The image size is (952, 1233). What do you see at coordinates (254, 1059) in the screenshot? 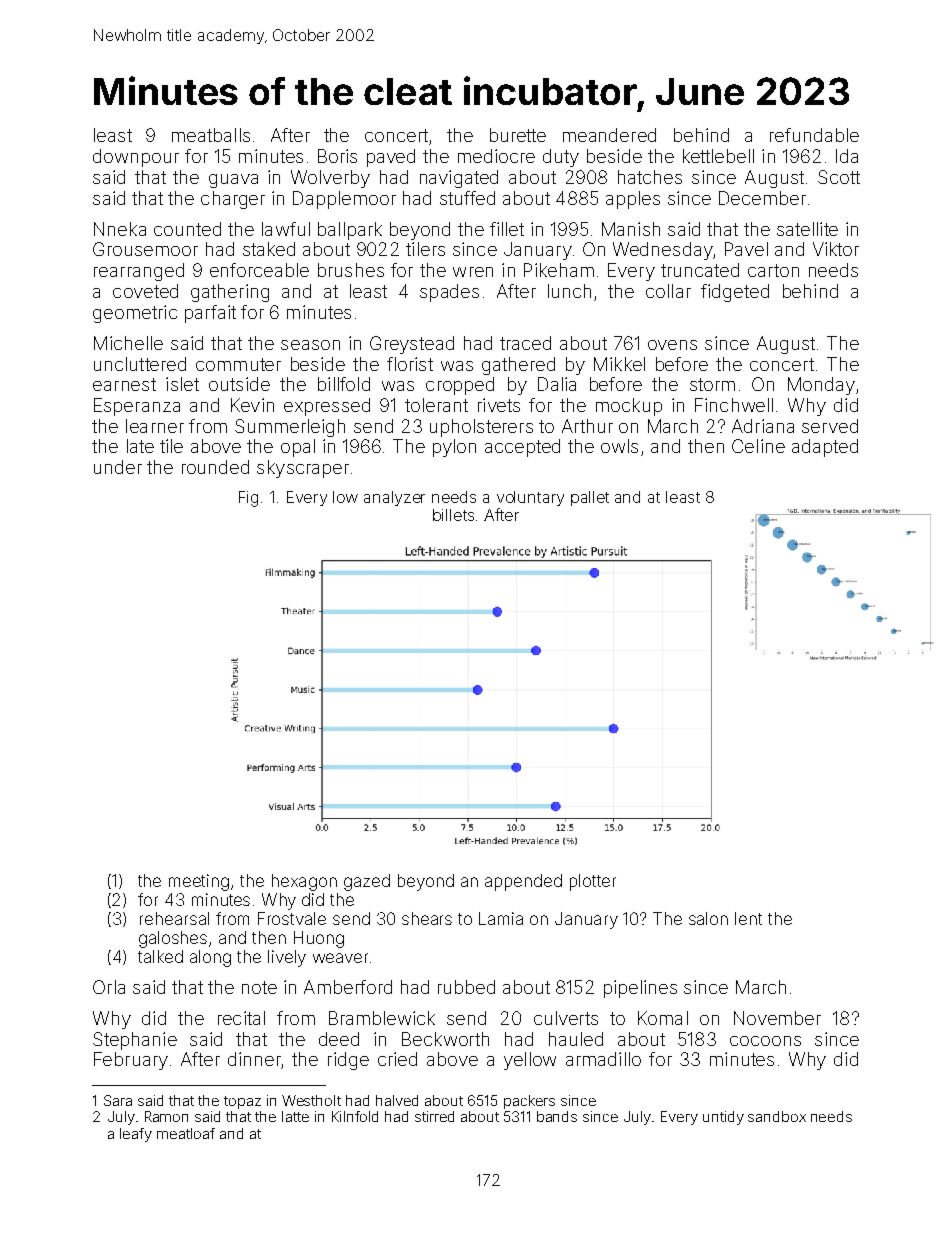
I see `dinner` at bounding box center [254, 1059].
